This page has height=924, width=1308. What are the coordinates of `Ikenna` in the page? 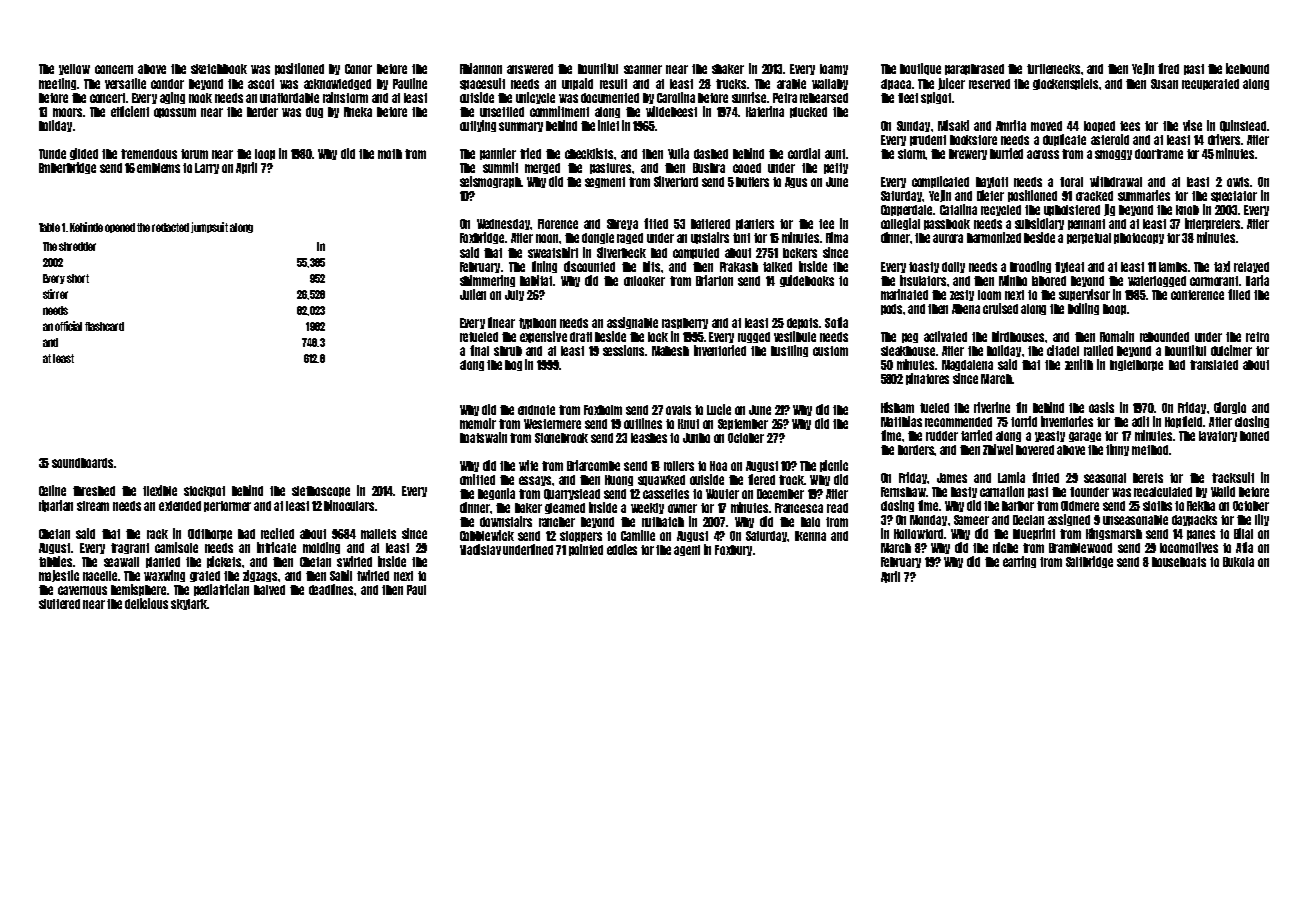 It's located at (810, 536).
